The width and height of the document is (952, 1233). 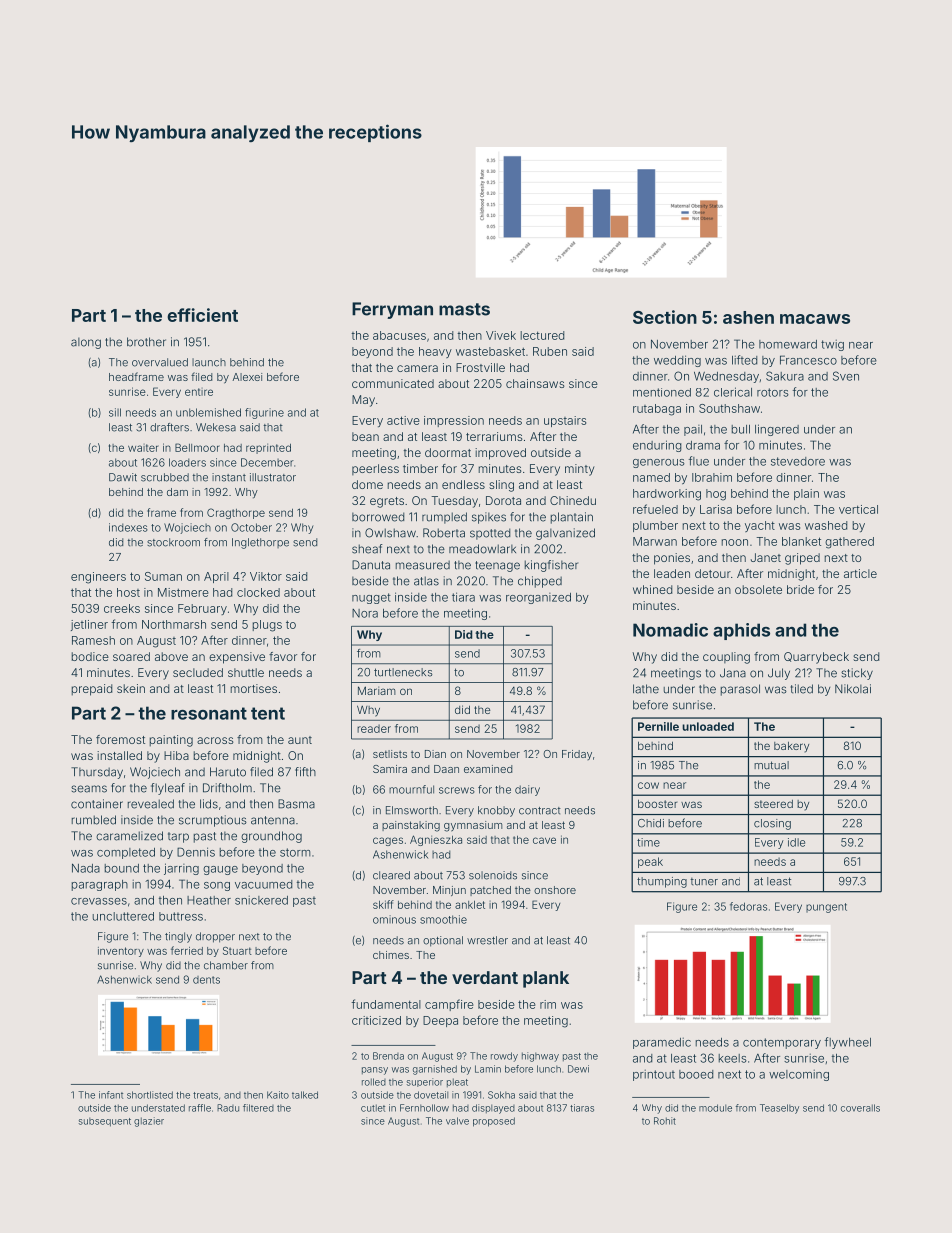 I want to click on seams, so click(x=89, y=789).
